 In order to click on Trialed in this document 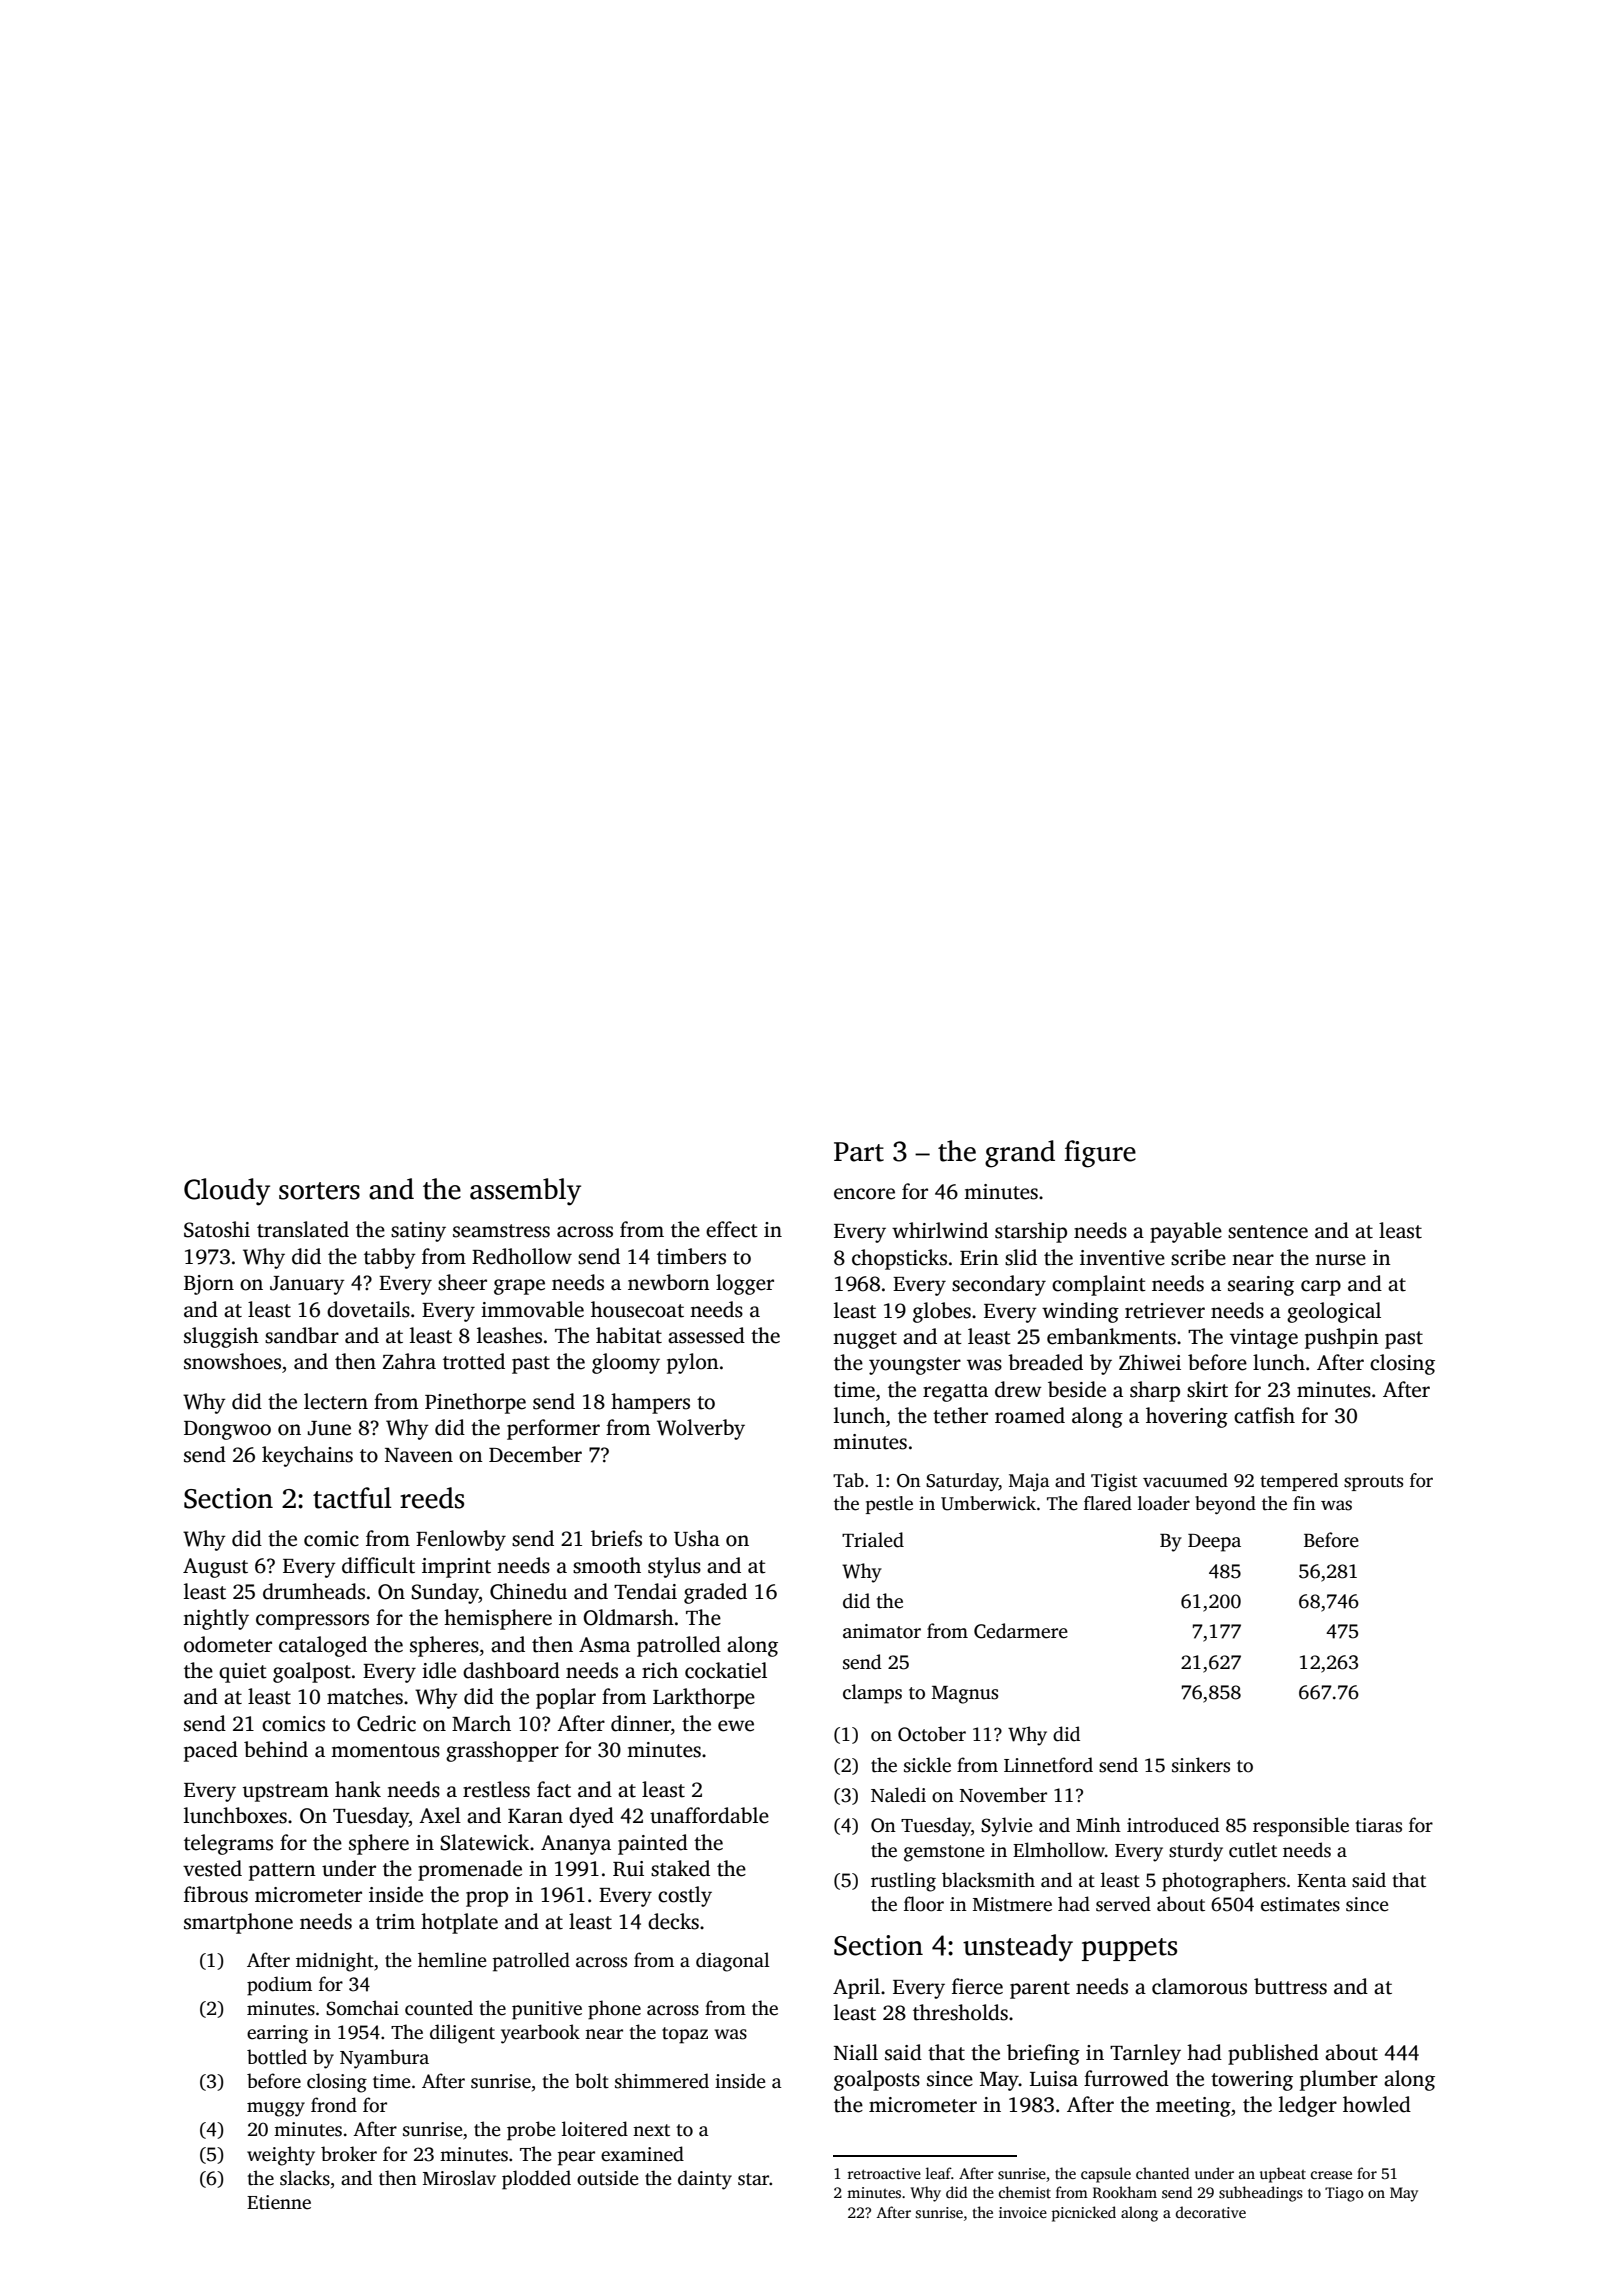, I will do `click(873, 1540)`.
